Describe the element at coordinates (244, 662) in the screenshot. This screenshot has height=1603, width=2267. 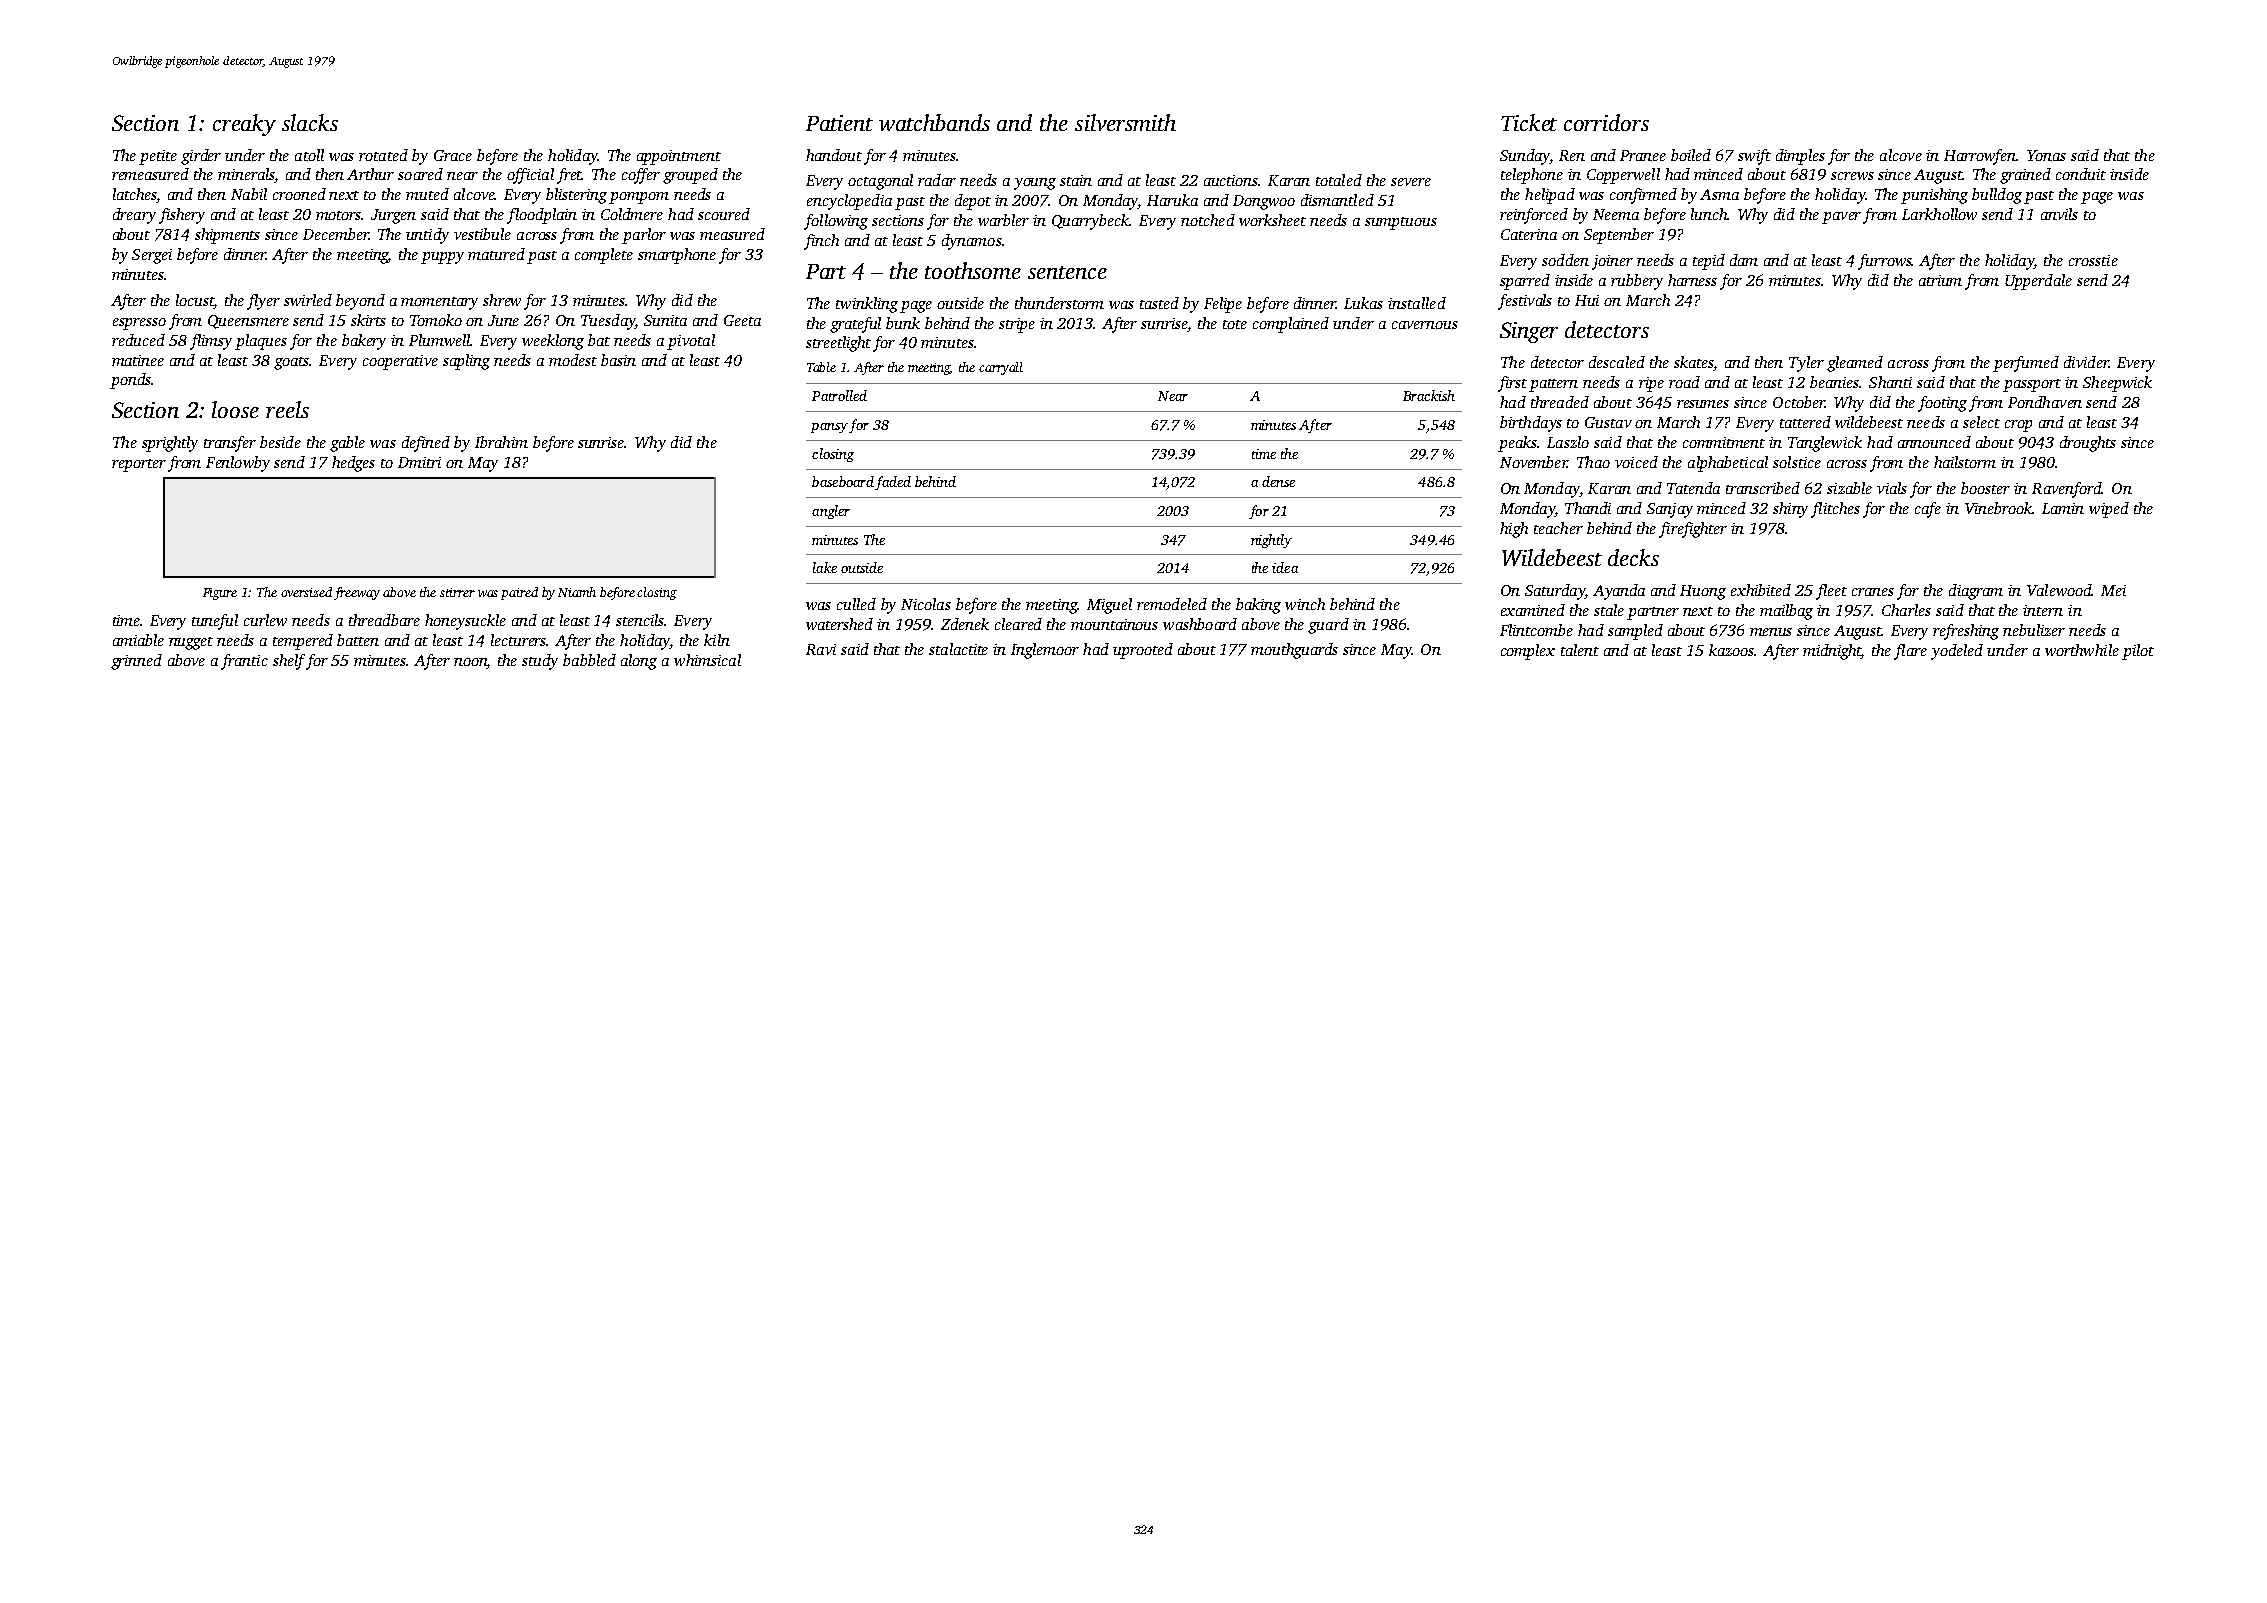
I see `frantic` at that location.
